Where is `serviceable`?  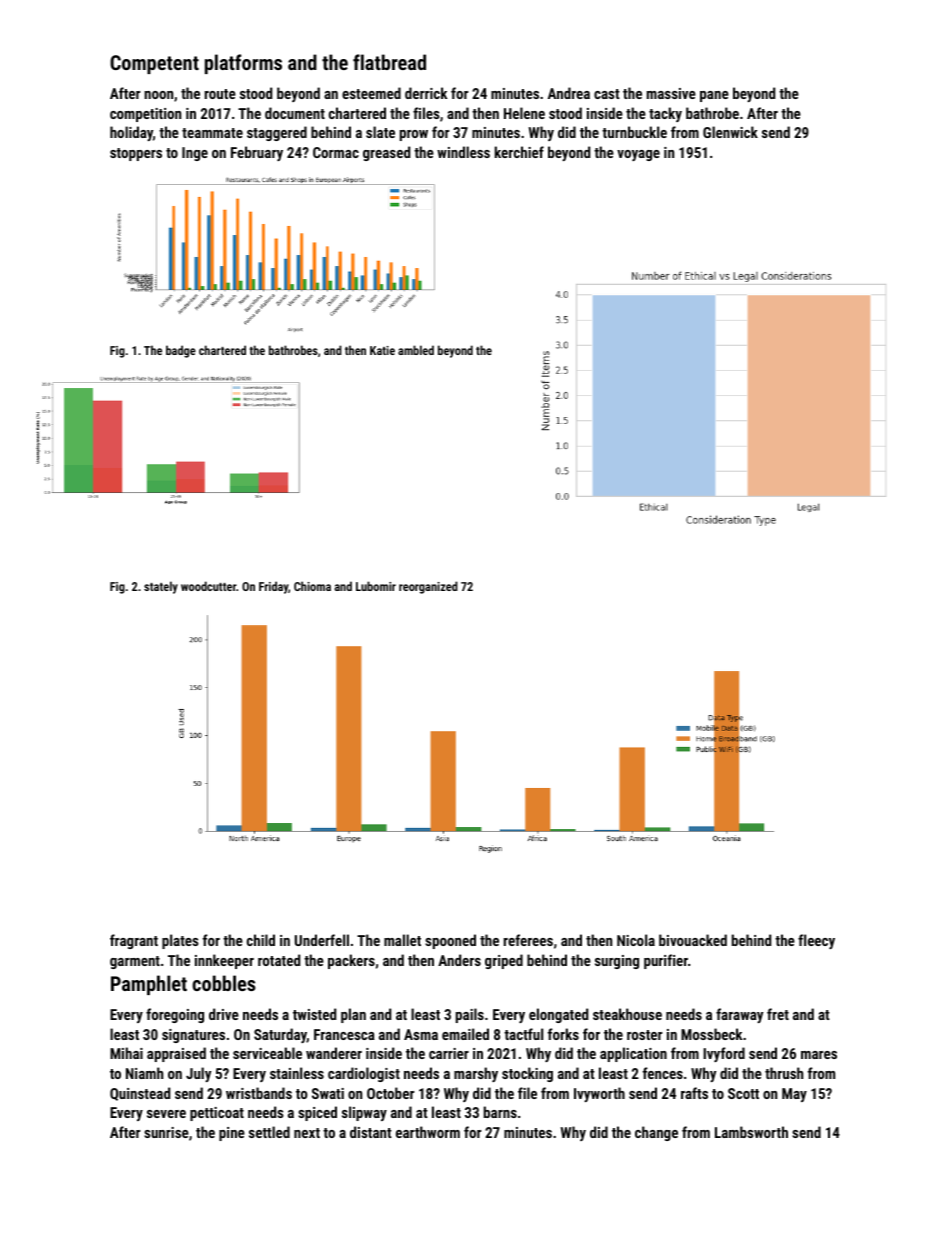
serviceable is located at coordinates (267, 1053).
